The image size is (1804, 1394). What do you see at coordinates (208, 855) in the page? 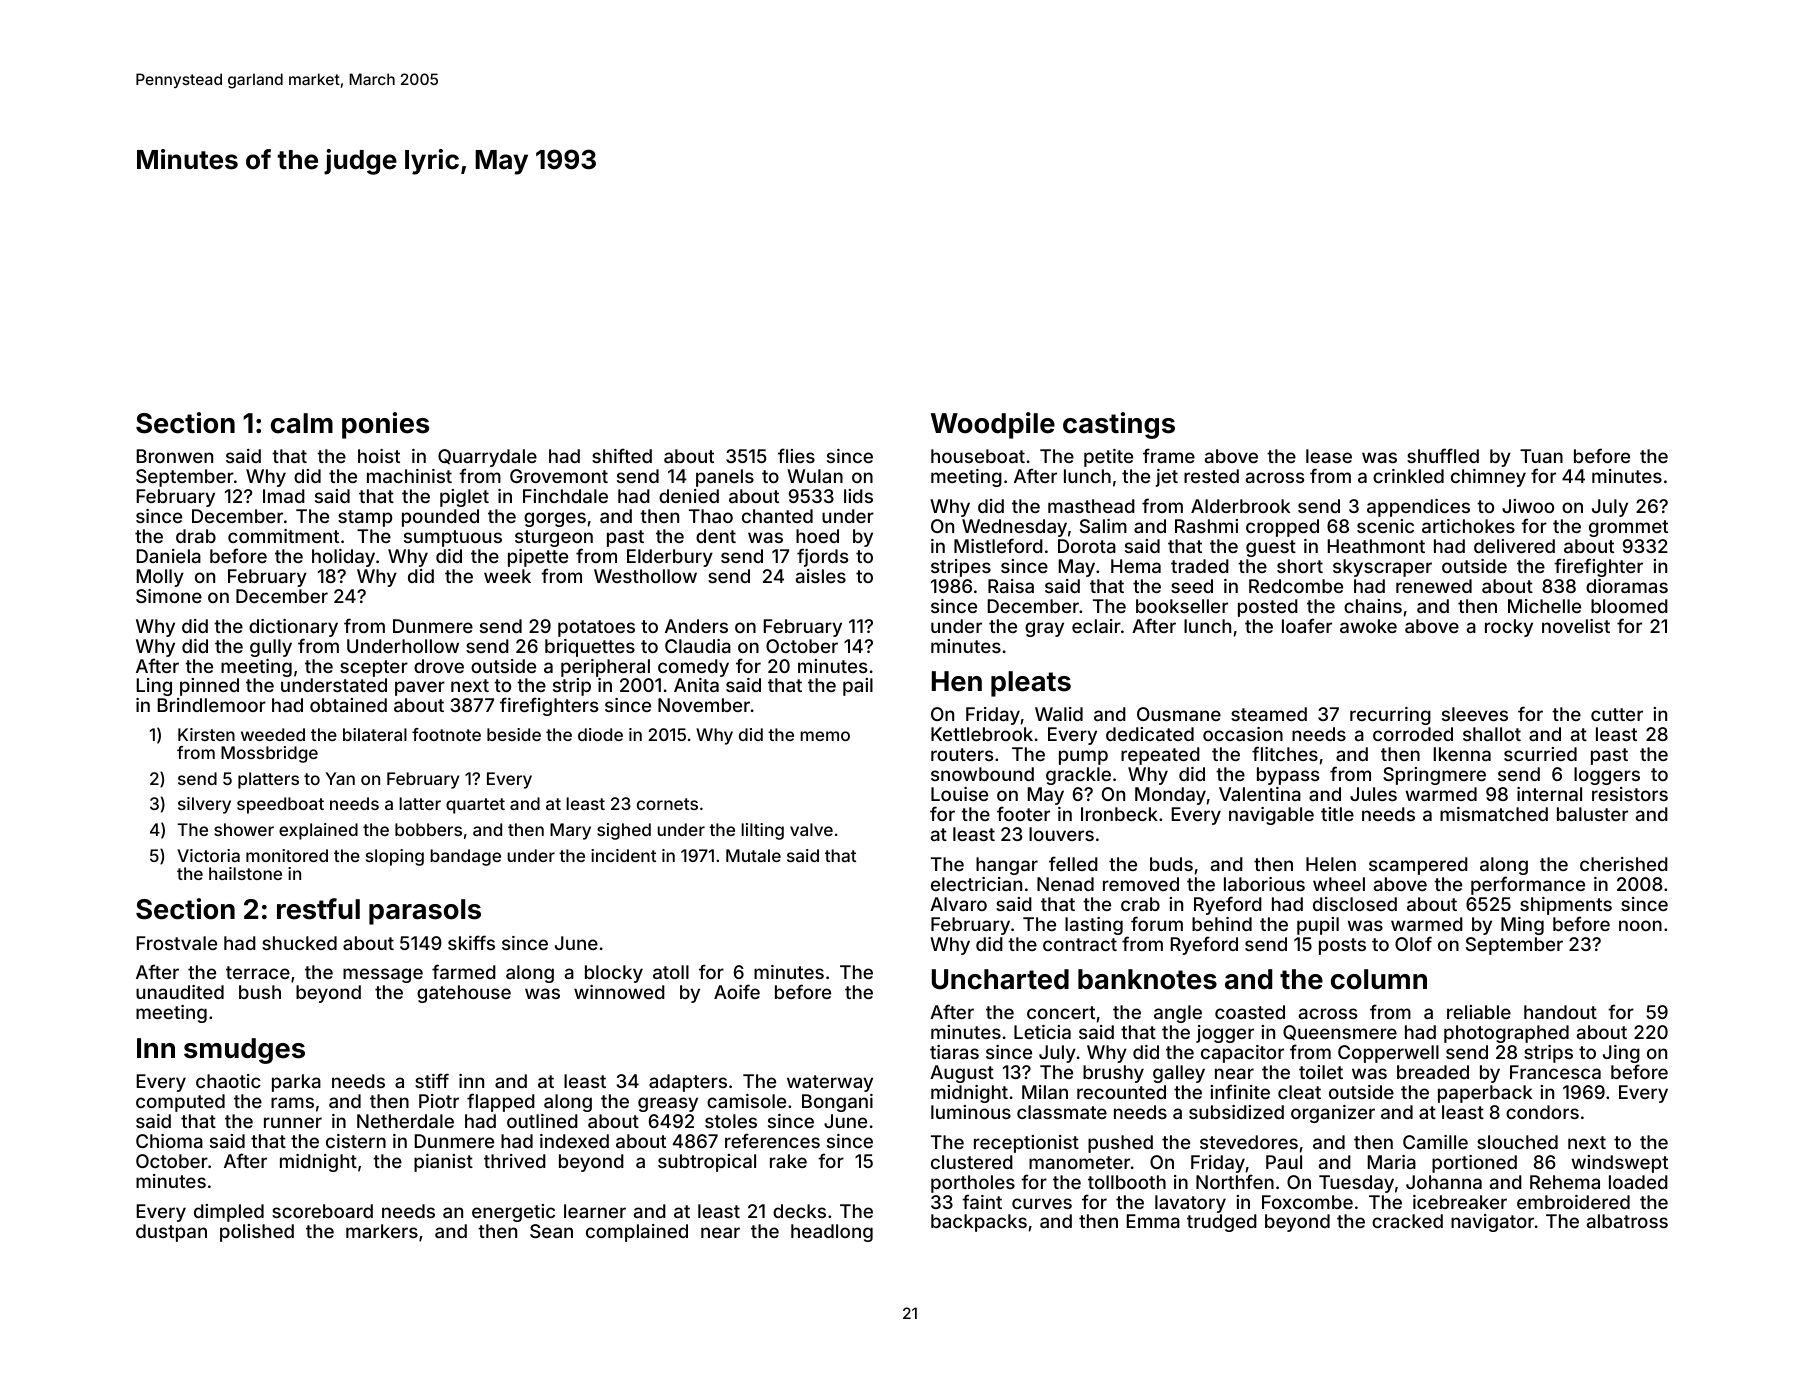
I see `Victoria` at bounding box center [208, 855].
